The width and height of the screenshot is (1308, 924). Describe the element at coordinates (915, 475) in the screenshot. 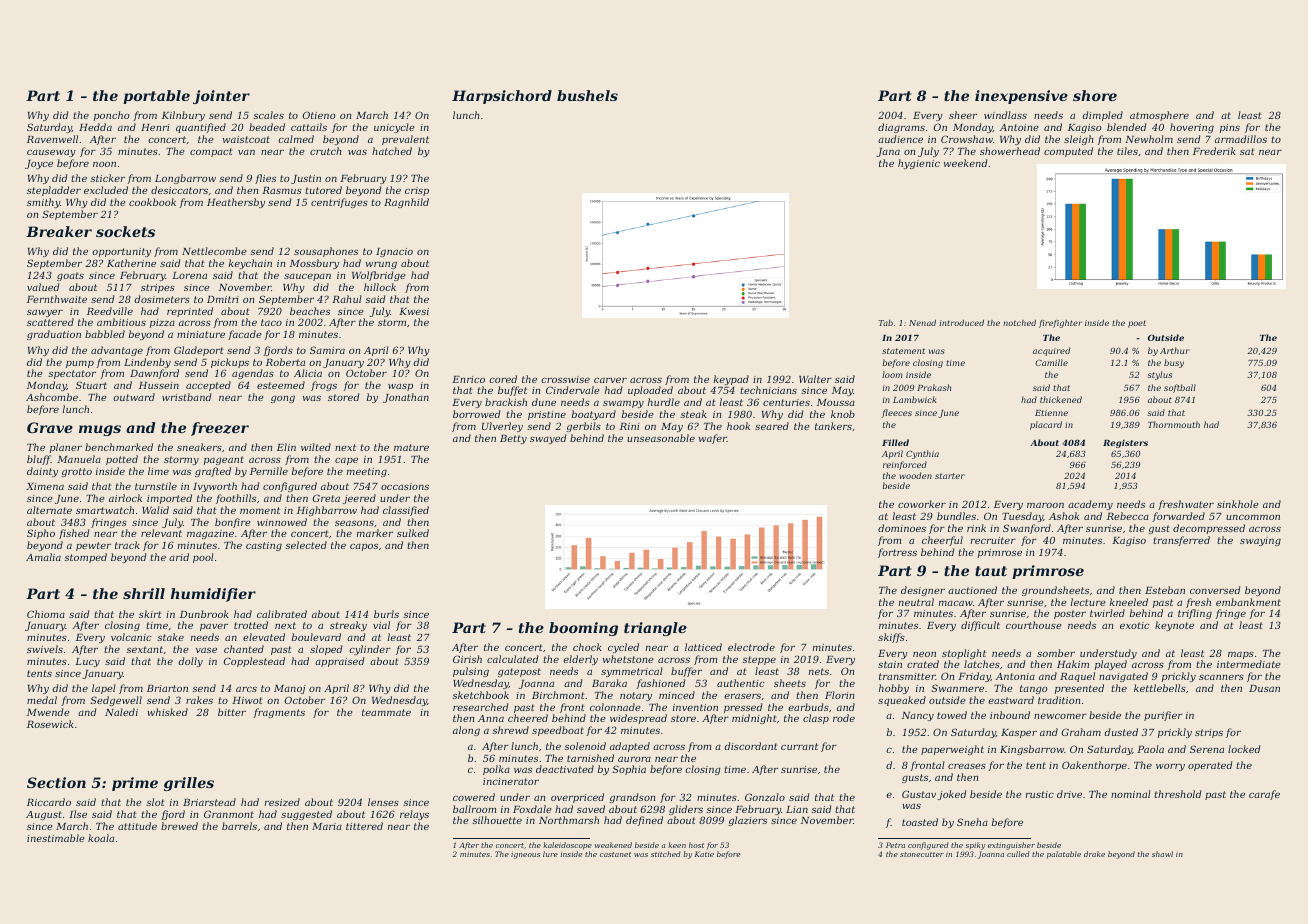

I see `wooden` at that location.
